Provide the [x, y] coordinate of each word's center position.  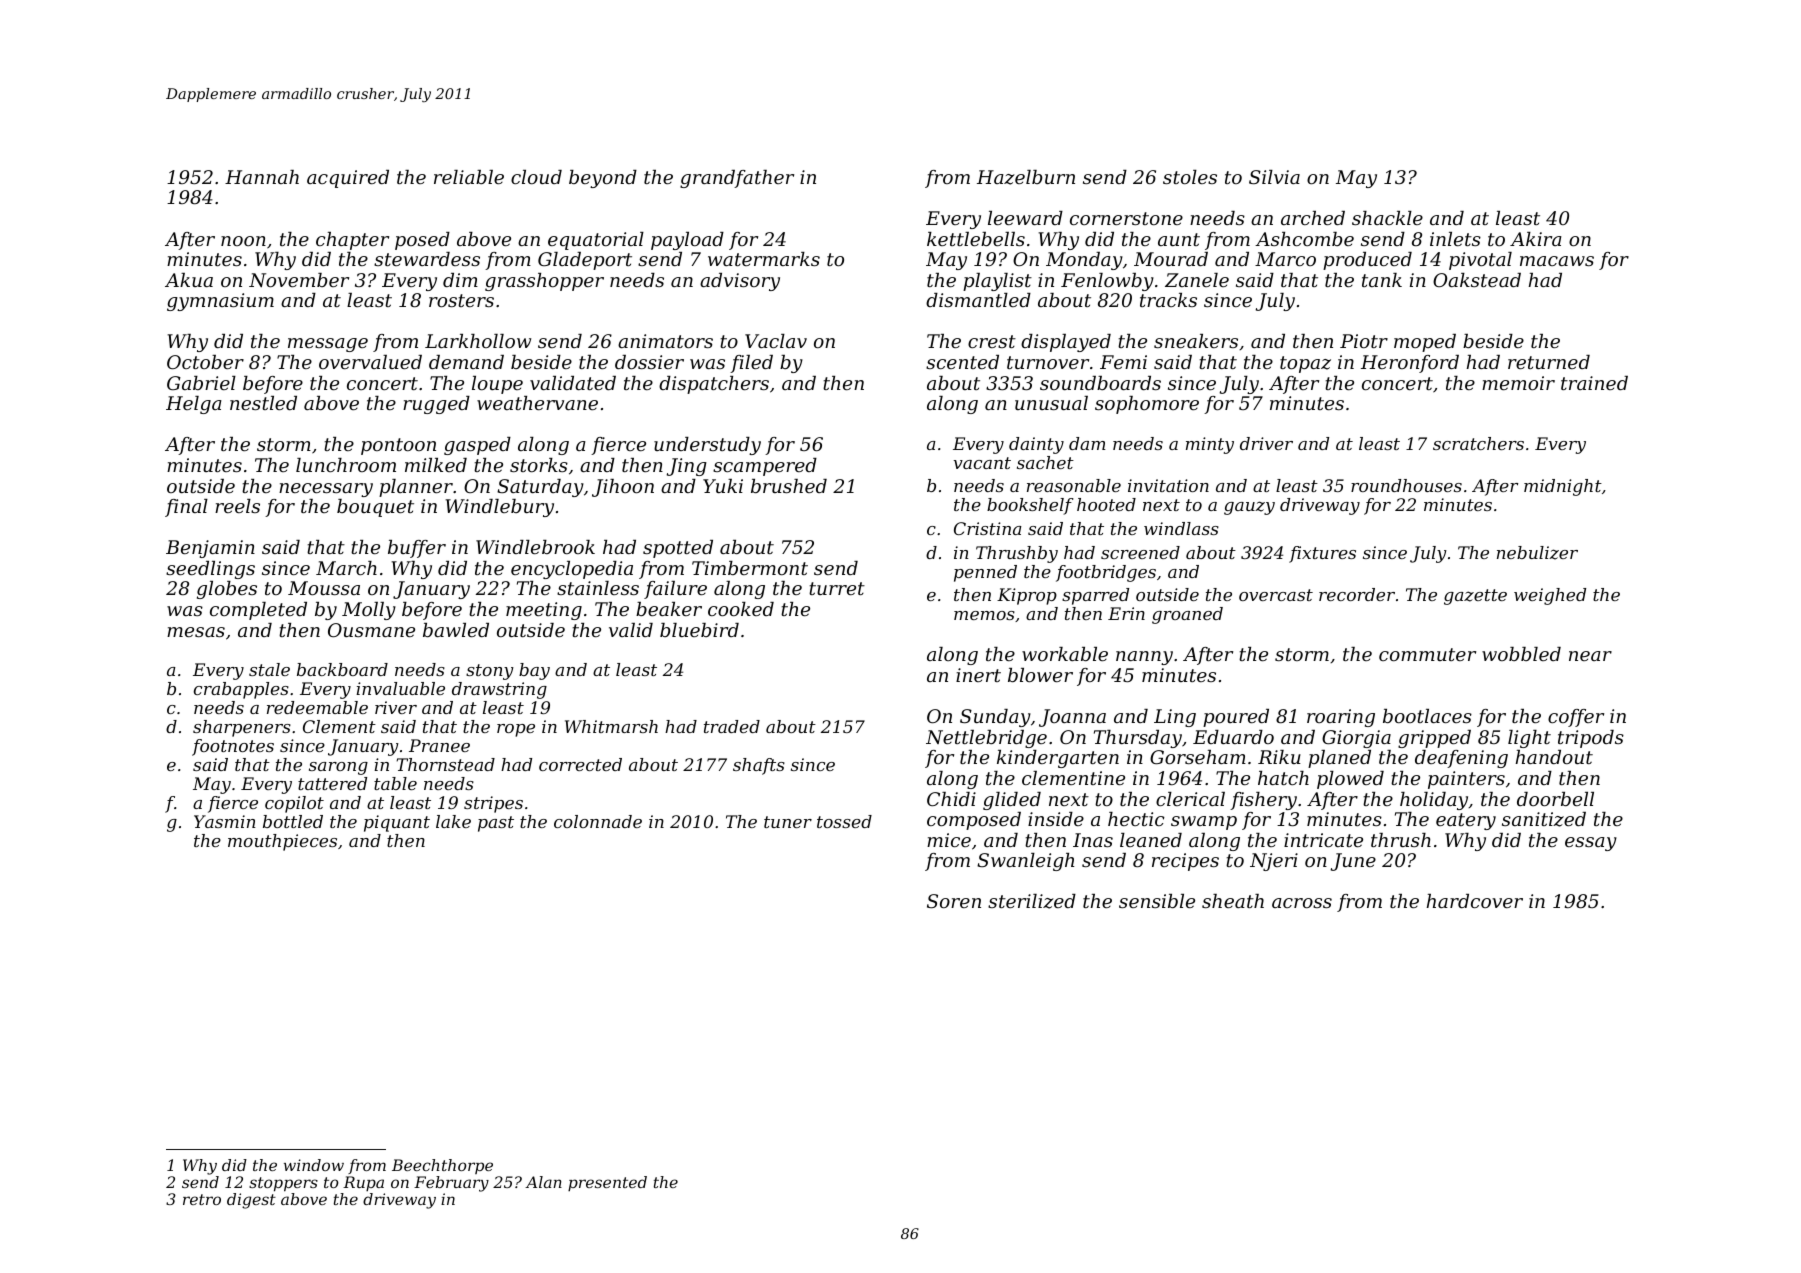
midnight [1563, 487]
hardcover [1475, 901]
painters [1466, 780]
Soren [954, 901]
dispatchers [714, 385]
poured [1236, 718]
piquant [397, 823]
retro [202, 1199]
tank [1382, 280]
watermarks [764, 259]
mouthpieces [282, 842]
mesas [196, 632]
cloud [536, 177]
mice [949, 840]
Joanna [1072, 718]
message [328, 345]
